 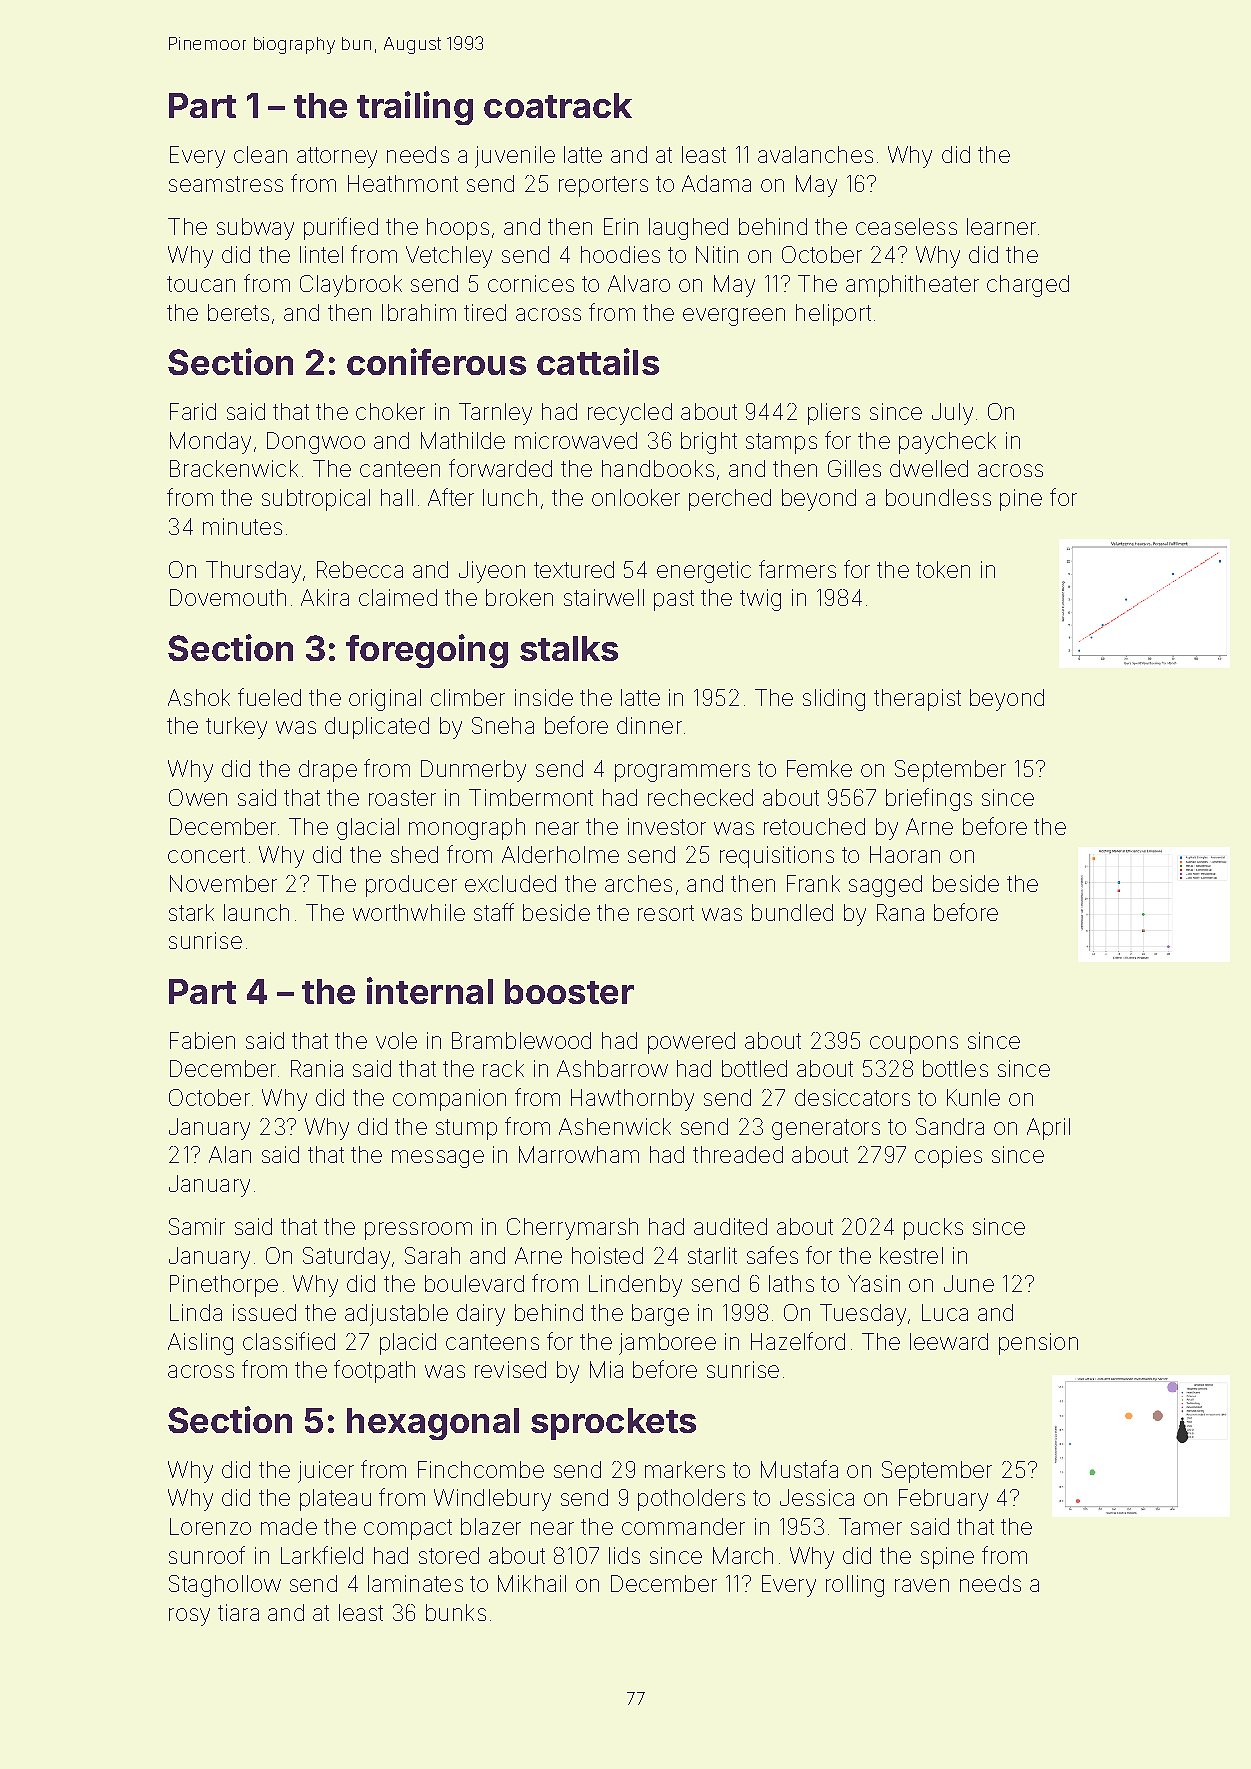 What do you see at coordinates (947, 443) in the document?
I see `paycheck` at bounding box center [947, 443].
